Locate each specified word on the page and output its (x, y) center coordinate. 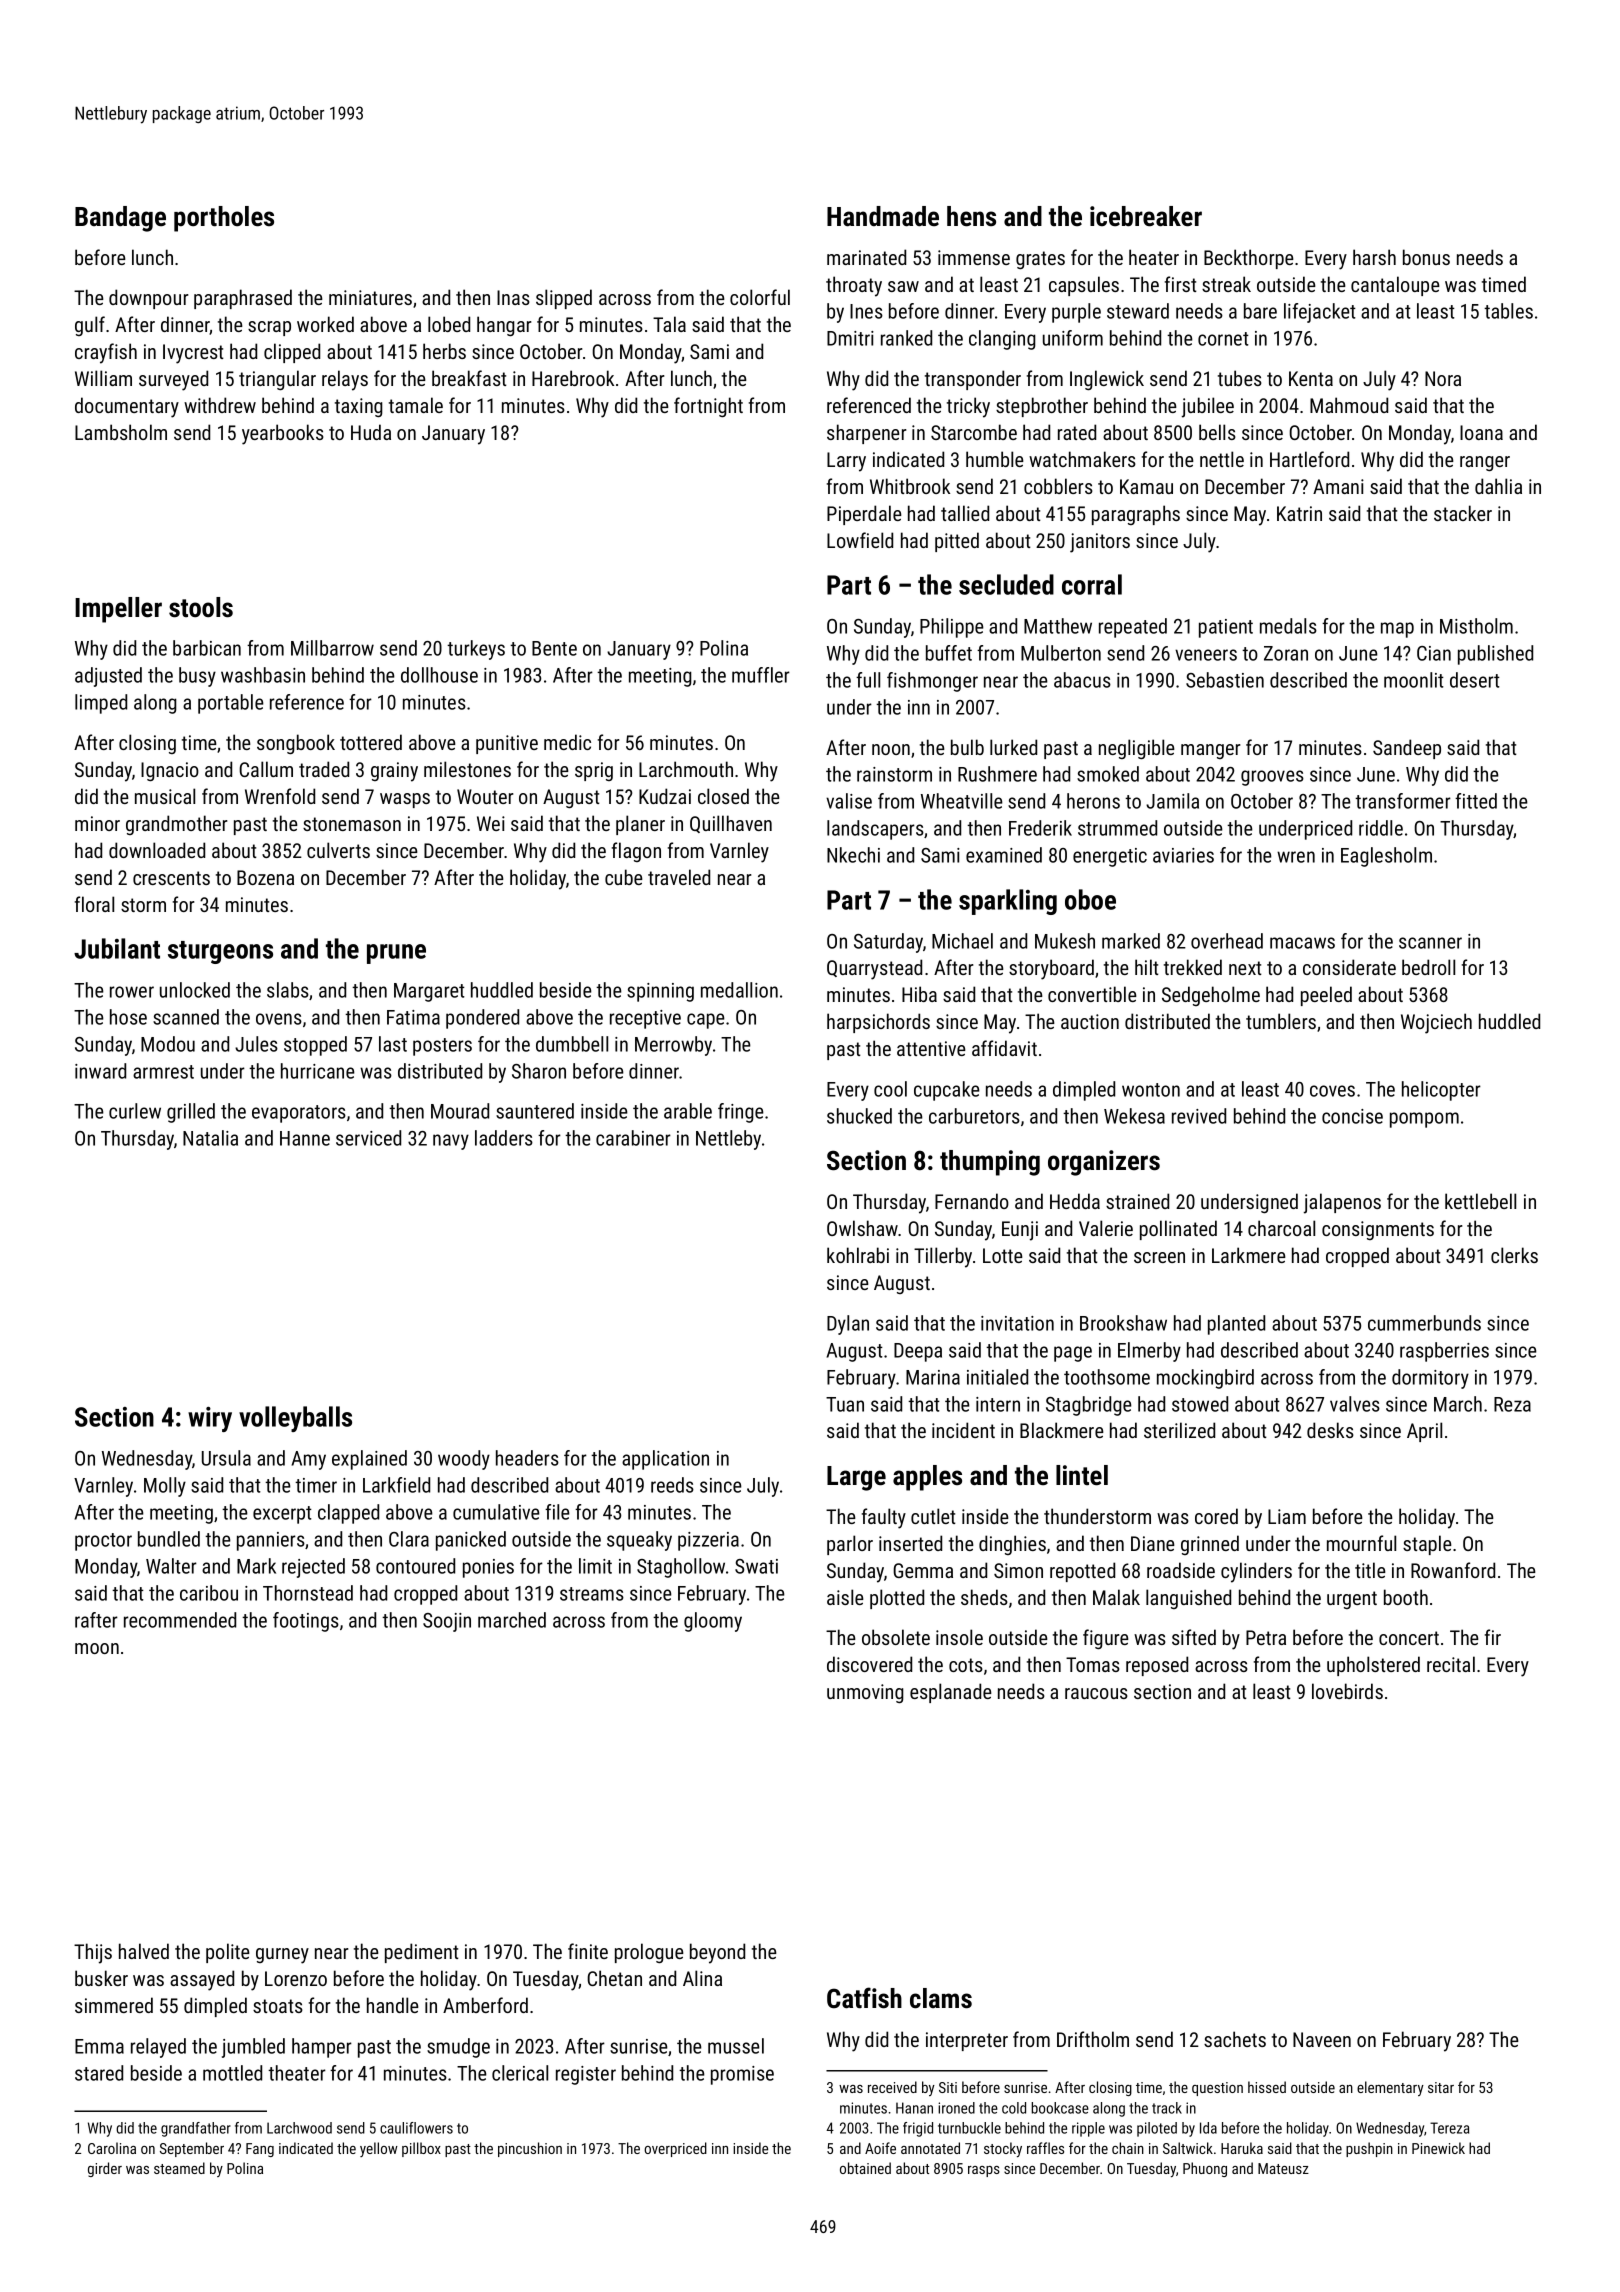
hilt (1147, 967)
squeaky (639, 1541)
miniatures (370, 297)
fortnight (708, 407)
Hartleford (1309, 459)
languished (1188, 1599)
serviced (368, 1138)
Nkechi (853, 855)
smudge (458, 2048)
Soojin (447, 1622)
